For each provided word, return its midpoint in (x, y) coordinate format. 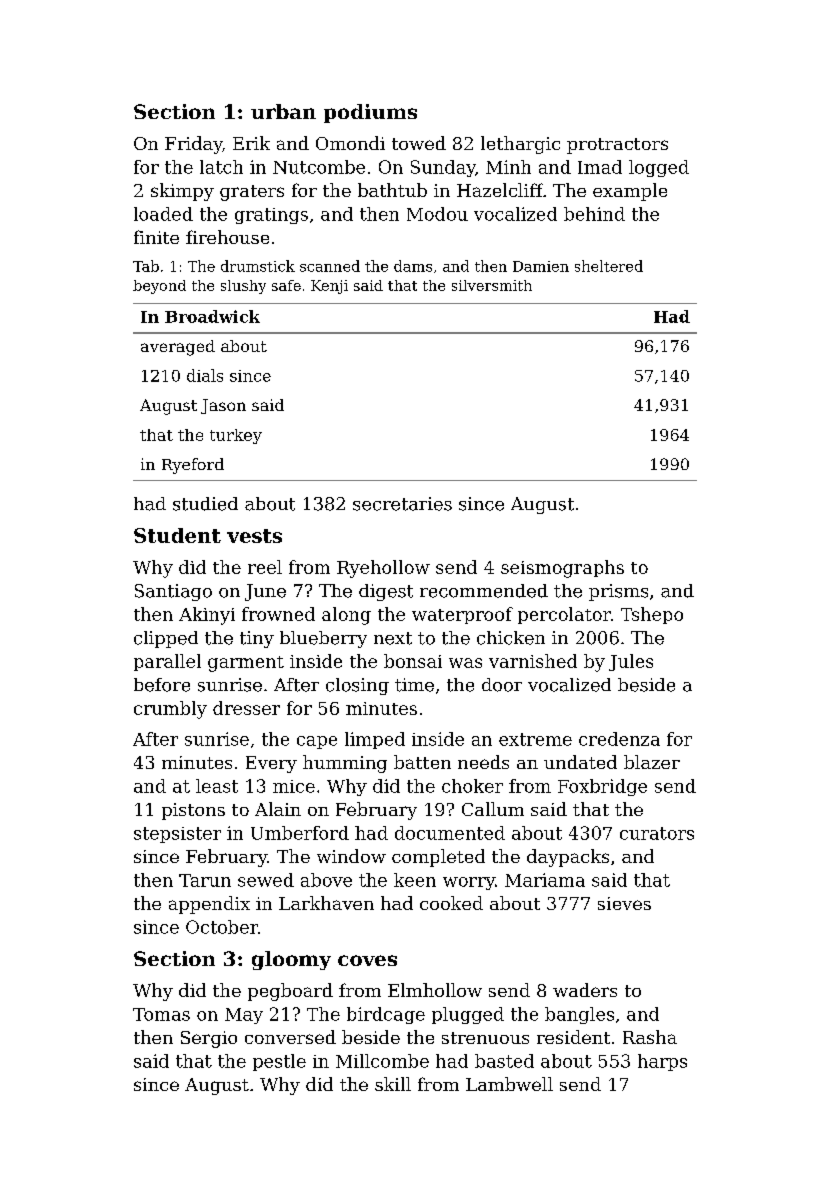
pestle (279, 1062)
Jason (223, 406)
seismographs (562, 569)
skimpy (182, 192)
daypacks (568, 858)
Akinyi (207, 616)
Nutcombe (319, 167)
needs (483, 762)
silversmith (492, 285)
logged (659, 168)
